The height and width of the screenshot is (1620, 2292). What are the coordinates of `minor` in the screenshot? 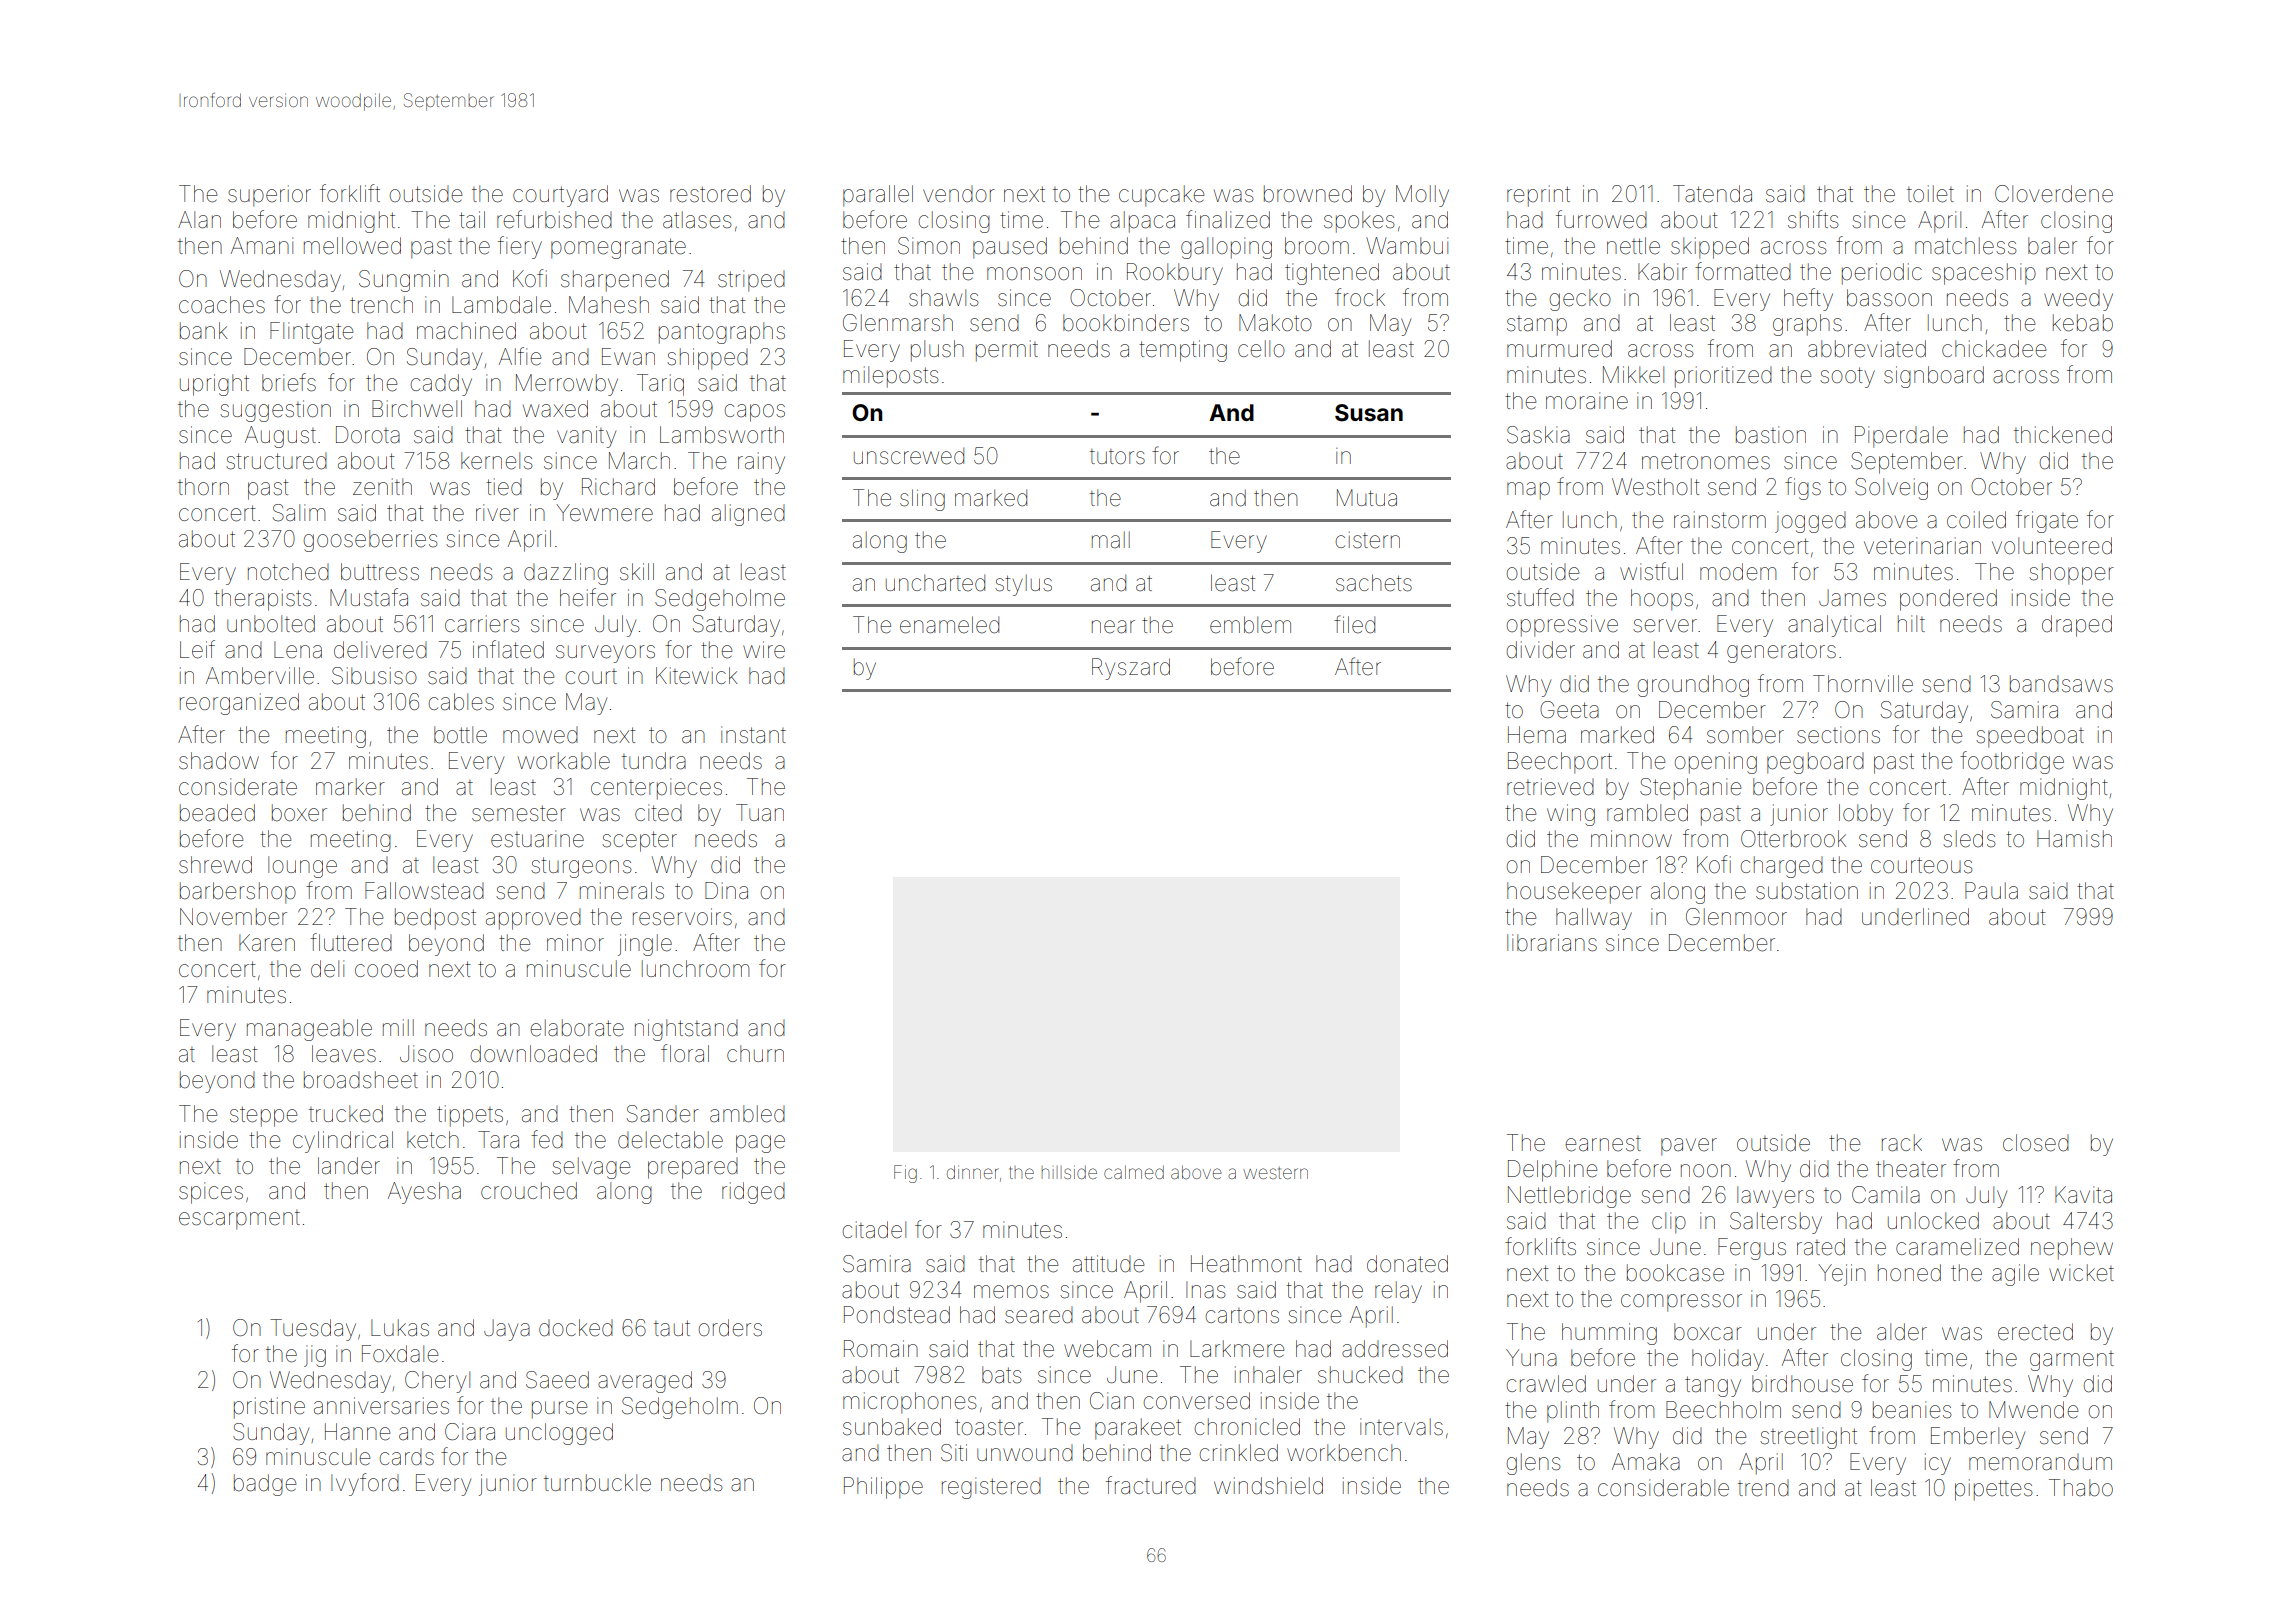 It's located at (575, 942).
